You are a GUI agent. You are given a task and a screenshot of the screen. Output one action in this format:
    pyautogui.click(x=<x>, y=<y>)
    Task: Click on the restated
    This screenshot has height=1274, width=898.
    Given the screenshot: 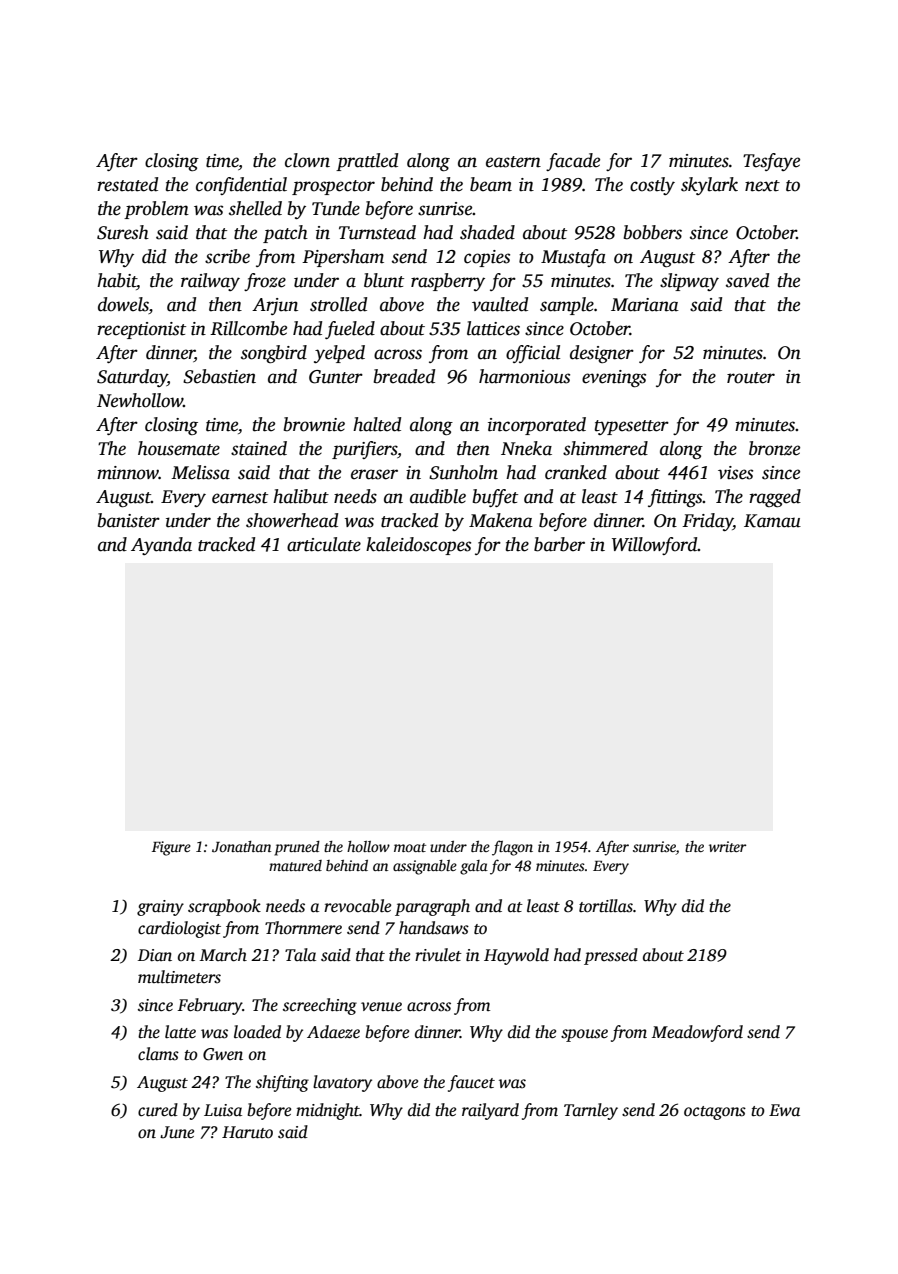 What is the action you would take?
    pyautogui.click(x=127, y=184)
